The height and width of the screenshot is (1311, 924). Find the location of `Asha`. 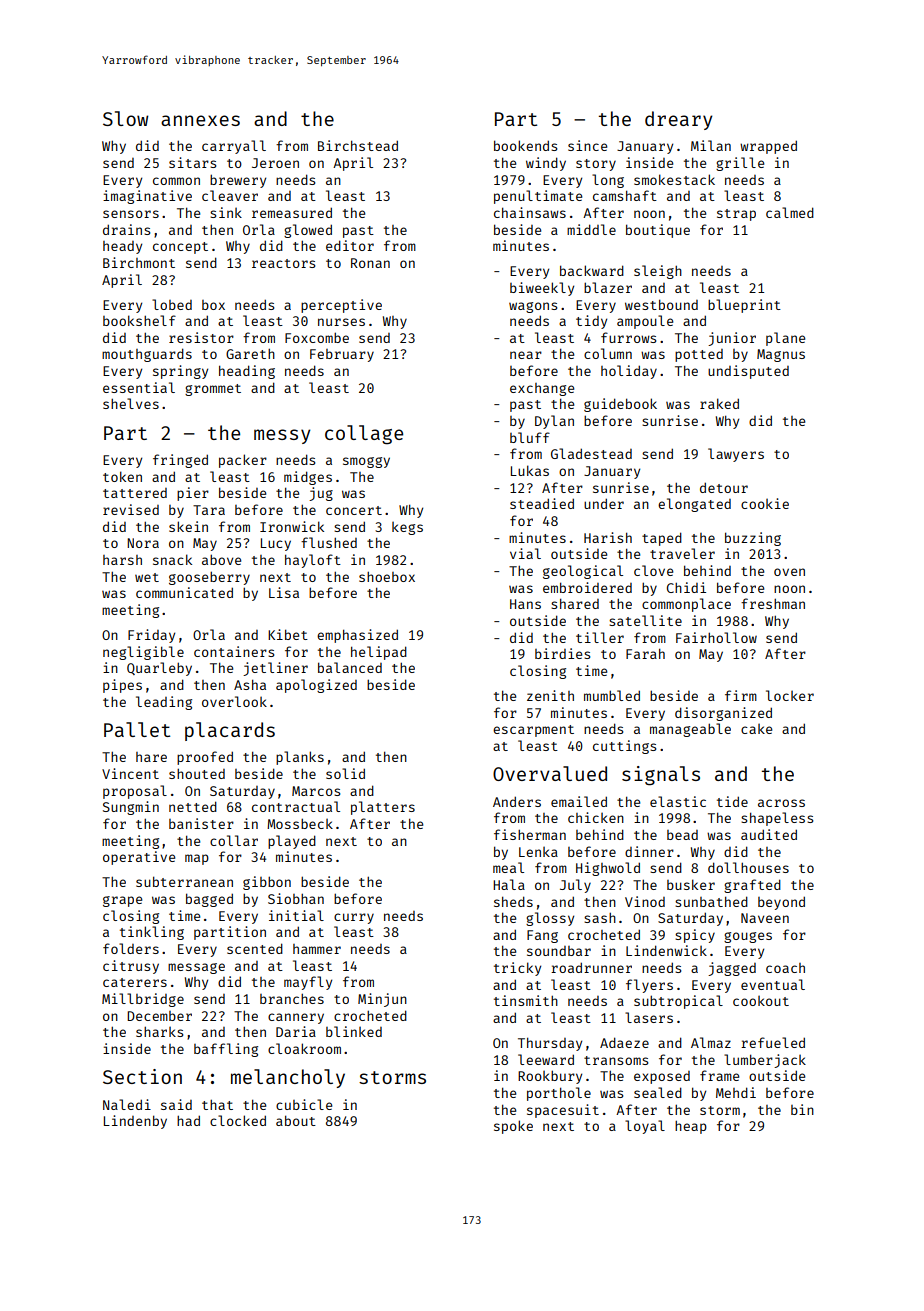

Asha is located at coordinates (250, 685).
